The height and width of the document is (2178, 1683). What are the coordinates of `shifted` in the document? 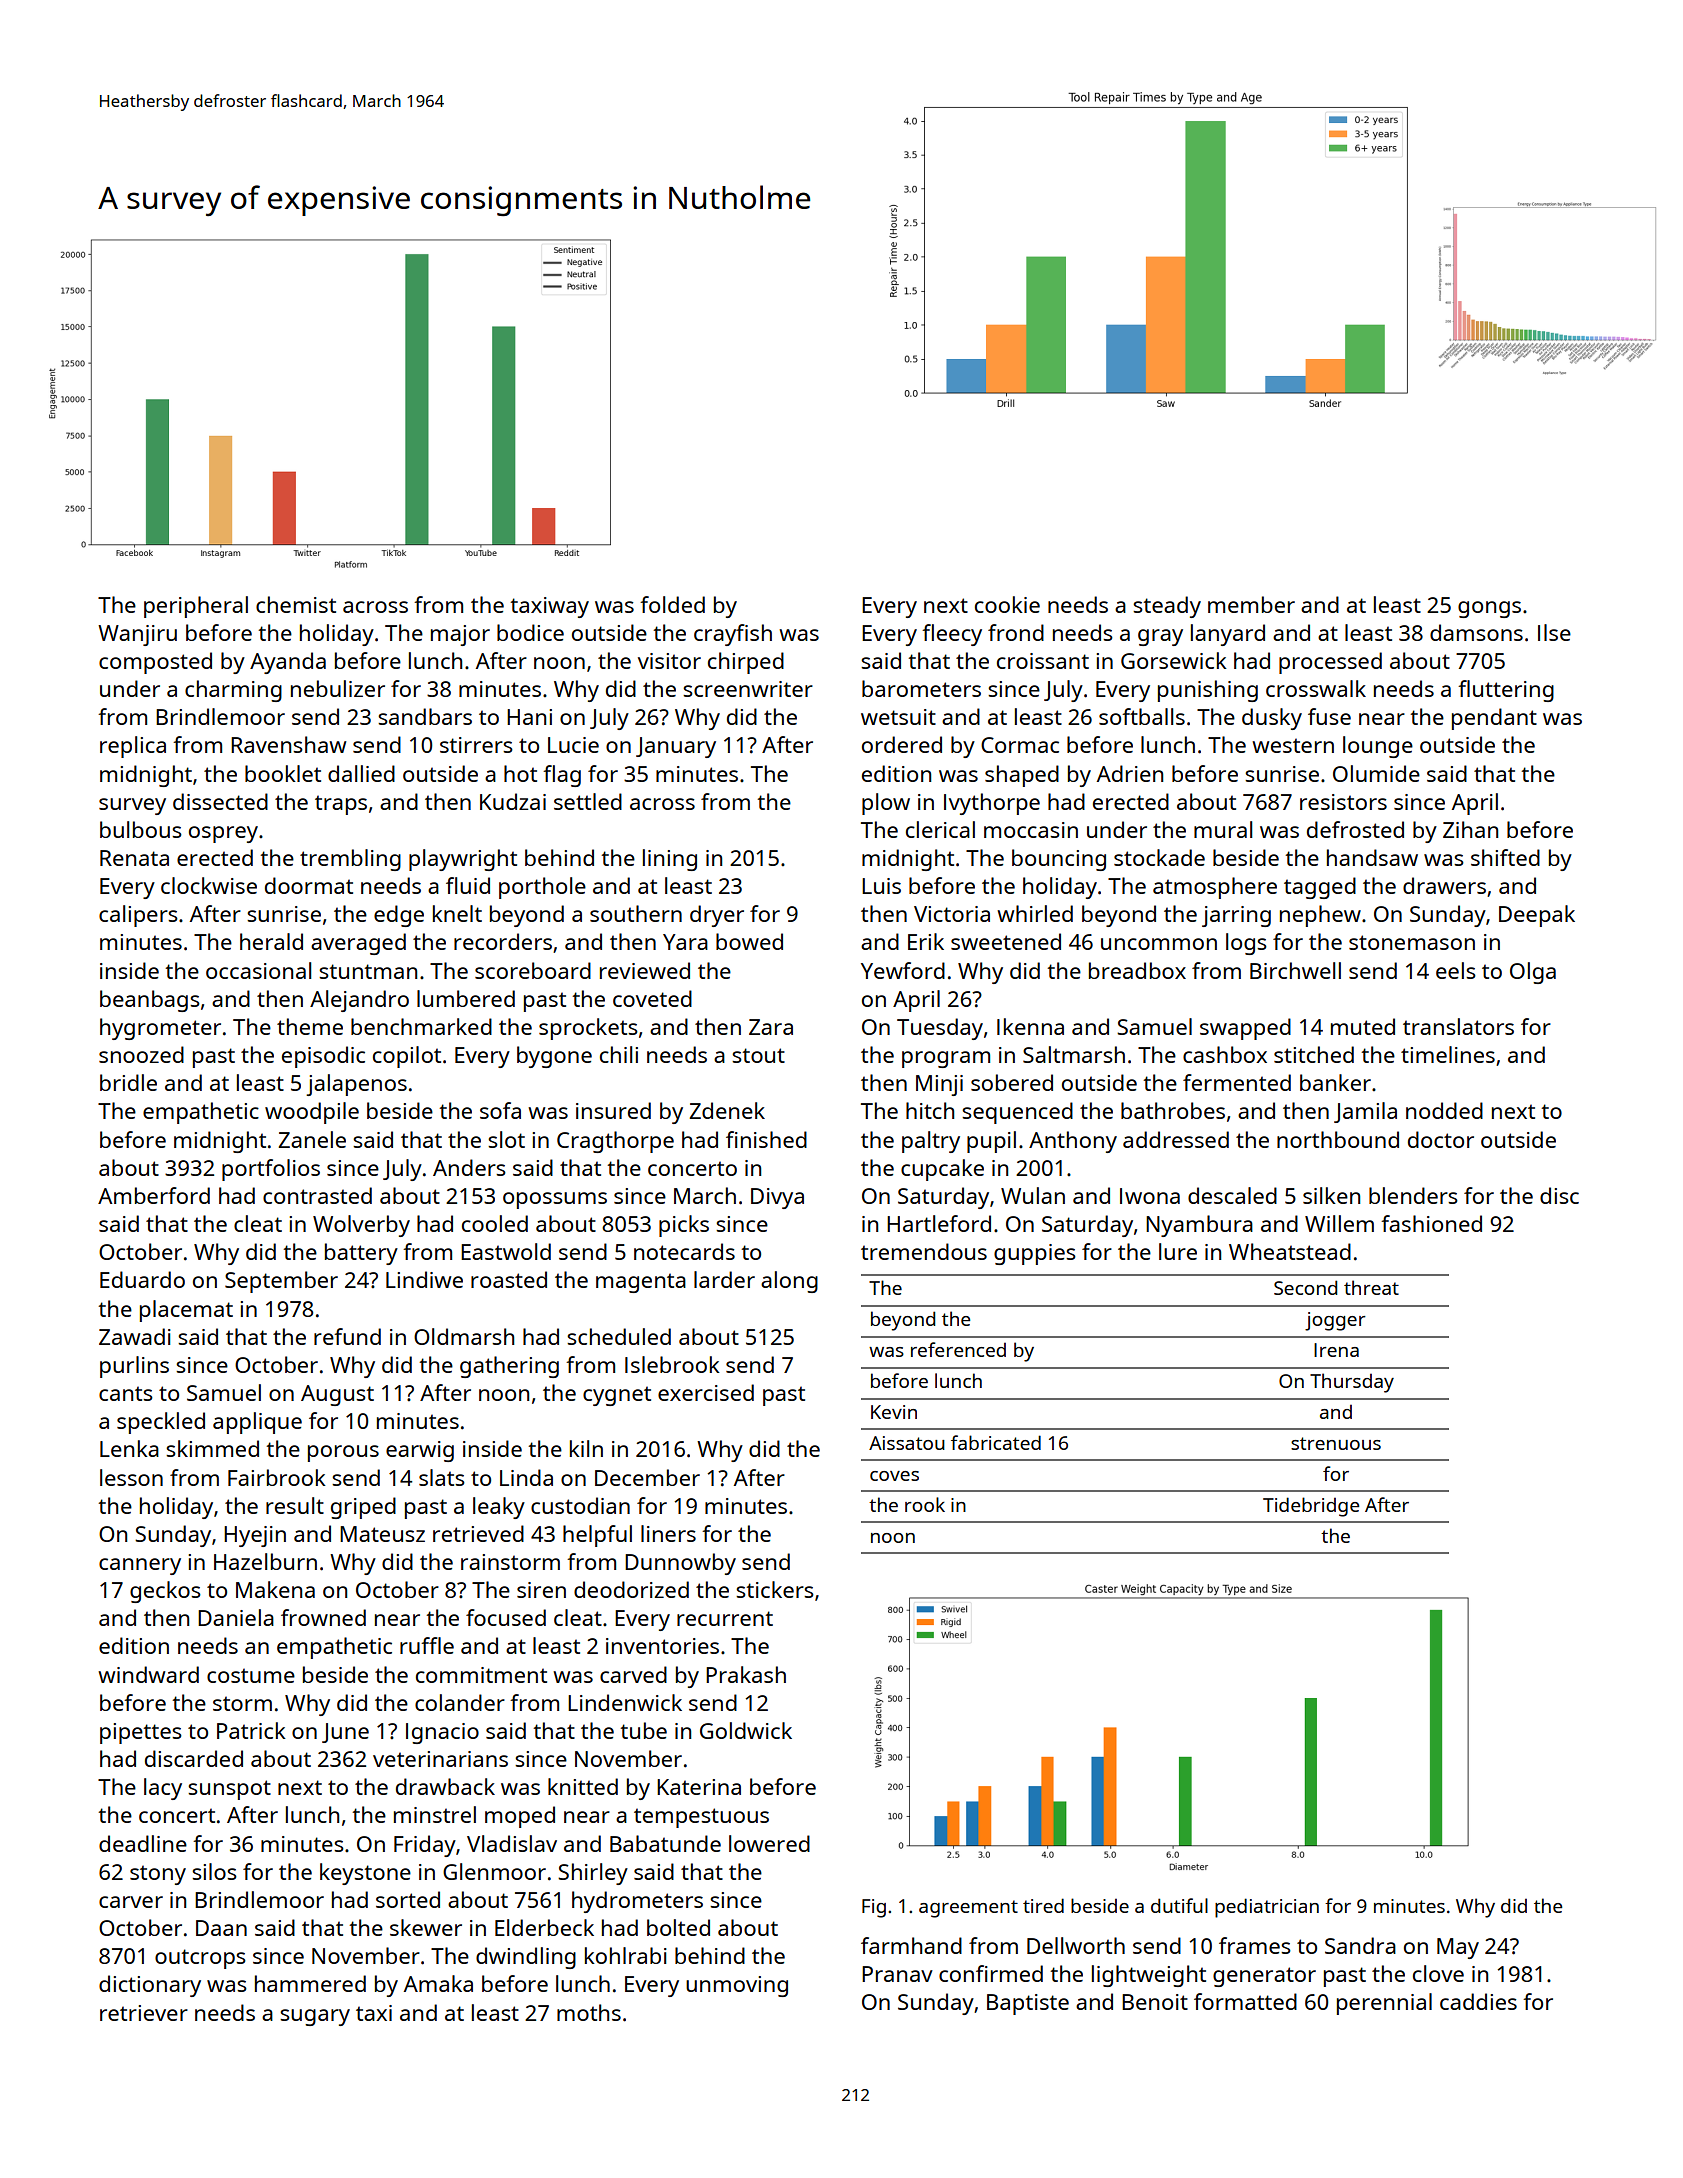 It's located at (1505, 857).
